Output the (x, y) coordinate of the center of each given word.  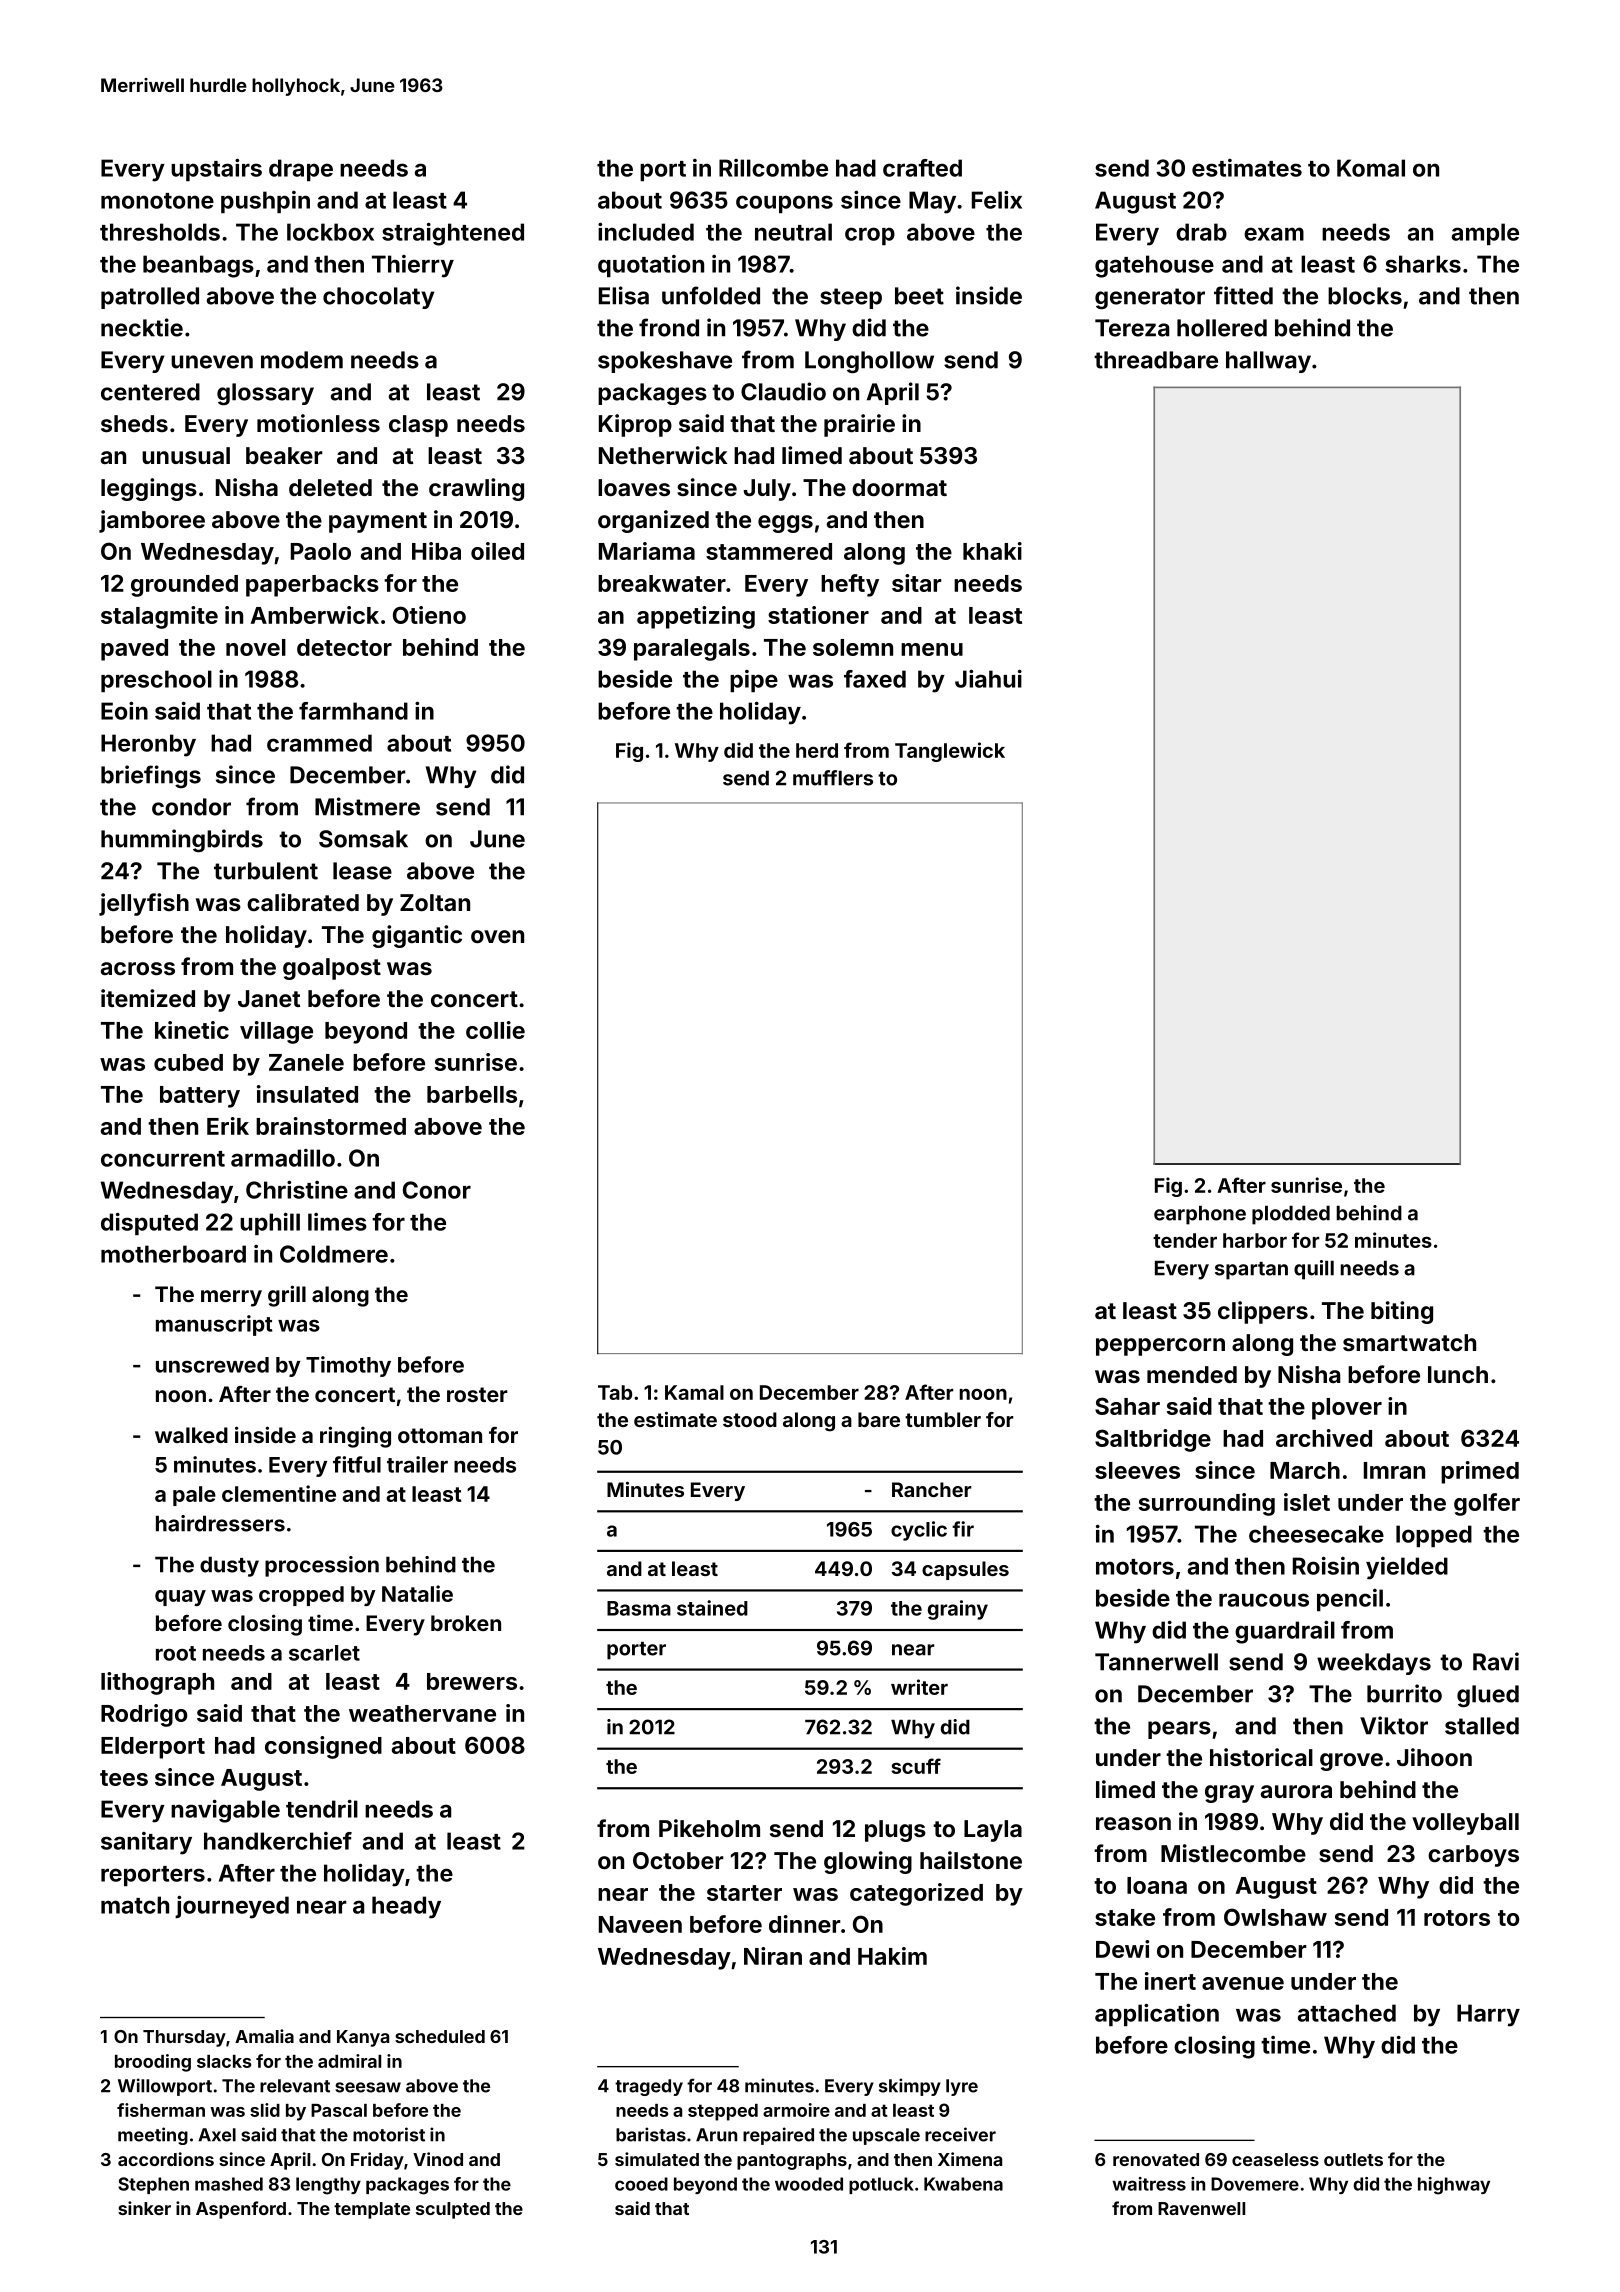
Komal (1371, 168)
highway (1454, 2186)
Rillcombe (773, 168)
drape (301, 170)
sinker (144, 2208)
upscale (886, 2136)
